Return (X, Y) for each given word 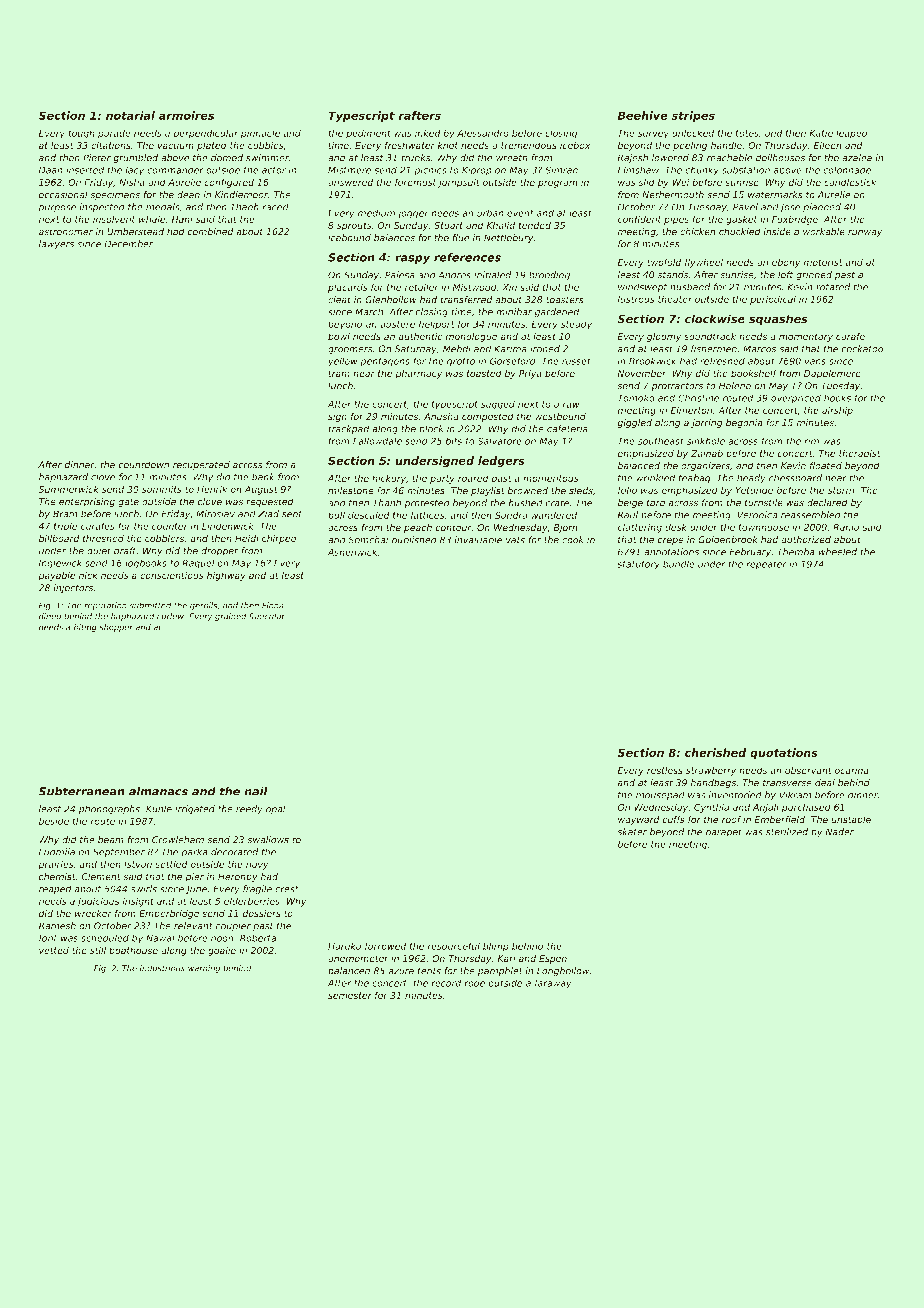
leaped (852, 134)
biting (85, 628)
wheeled (837, 552)
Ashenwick (352, 552)
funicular (267, 616)
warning (204, 969)
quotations (784, 754)
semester (350, 995)
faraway (553, 984)
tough (81, 134)
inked (427, 133)
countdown (143, 465)
